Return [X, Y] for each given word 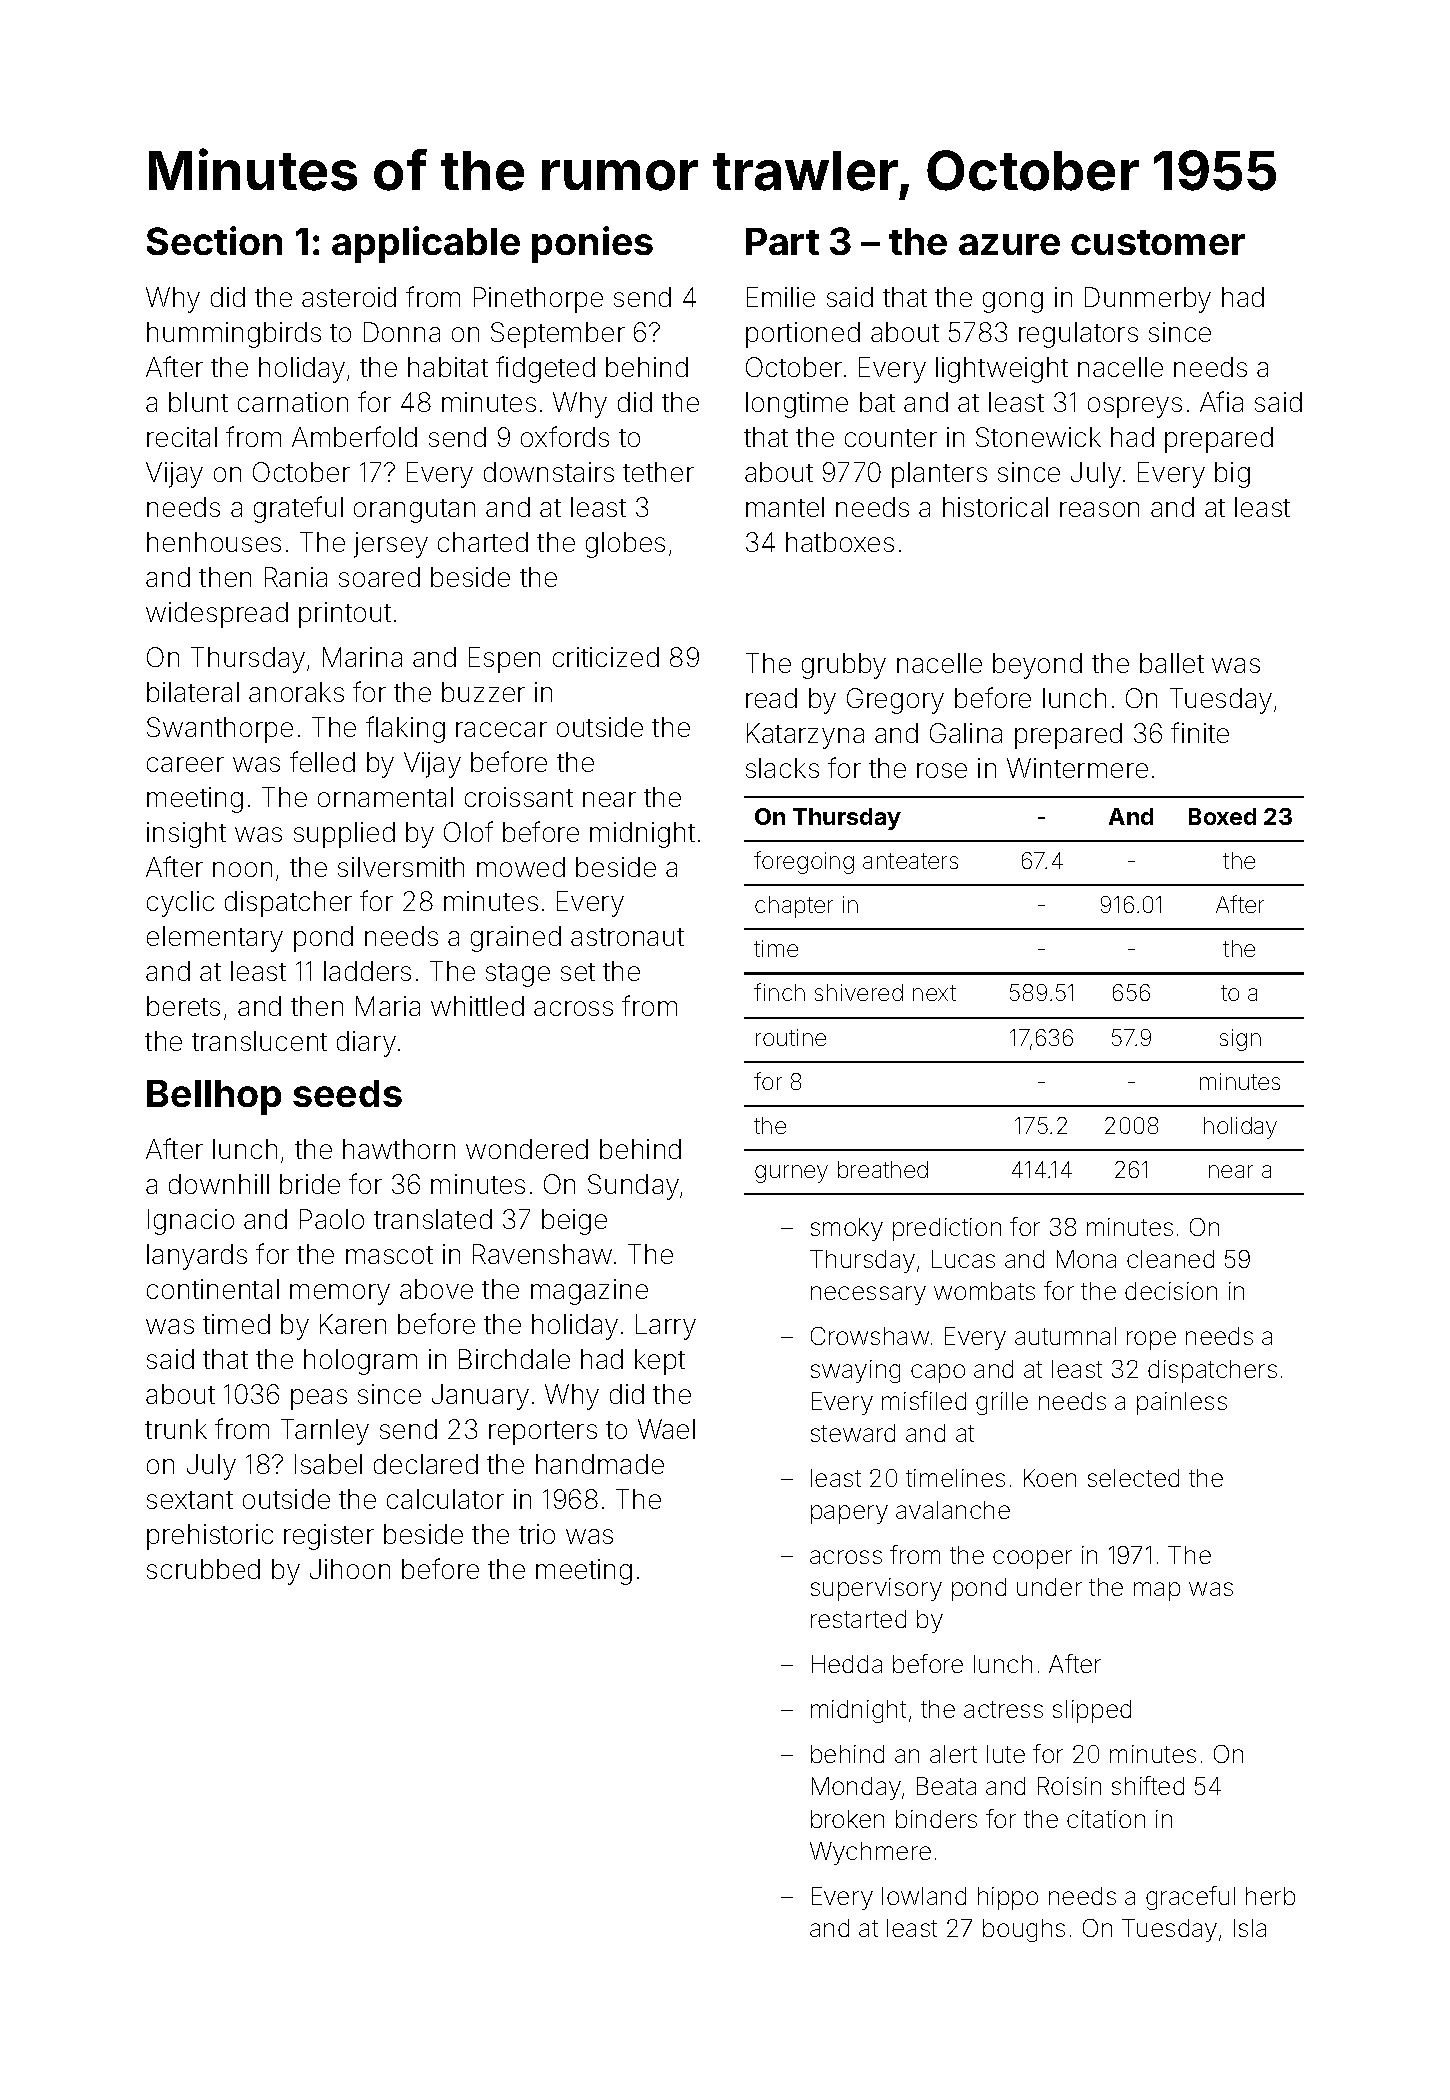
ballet [1172, 663]
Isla [1250, 1928]
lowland [924, 1896]
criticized [606, 657]
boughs [1024, 1930]
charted [483, 542]
